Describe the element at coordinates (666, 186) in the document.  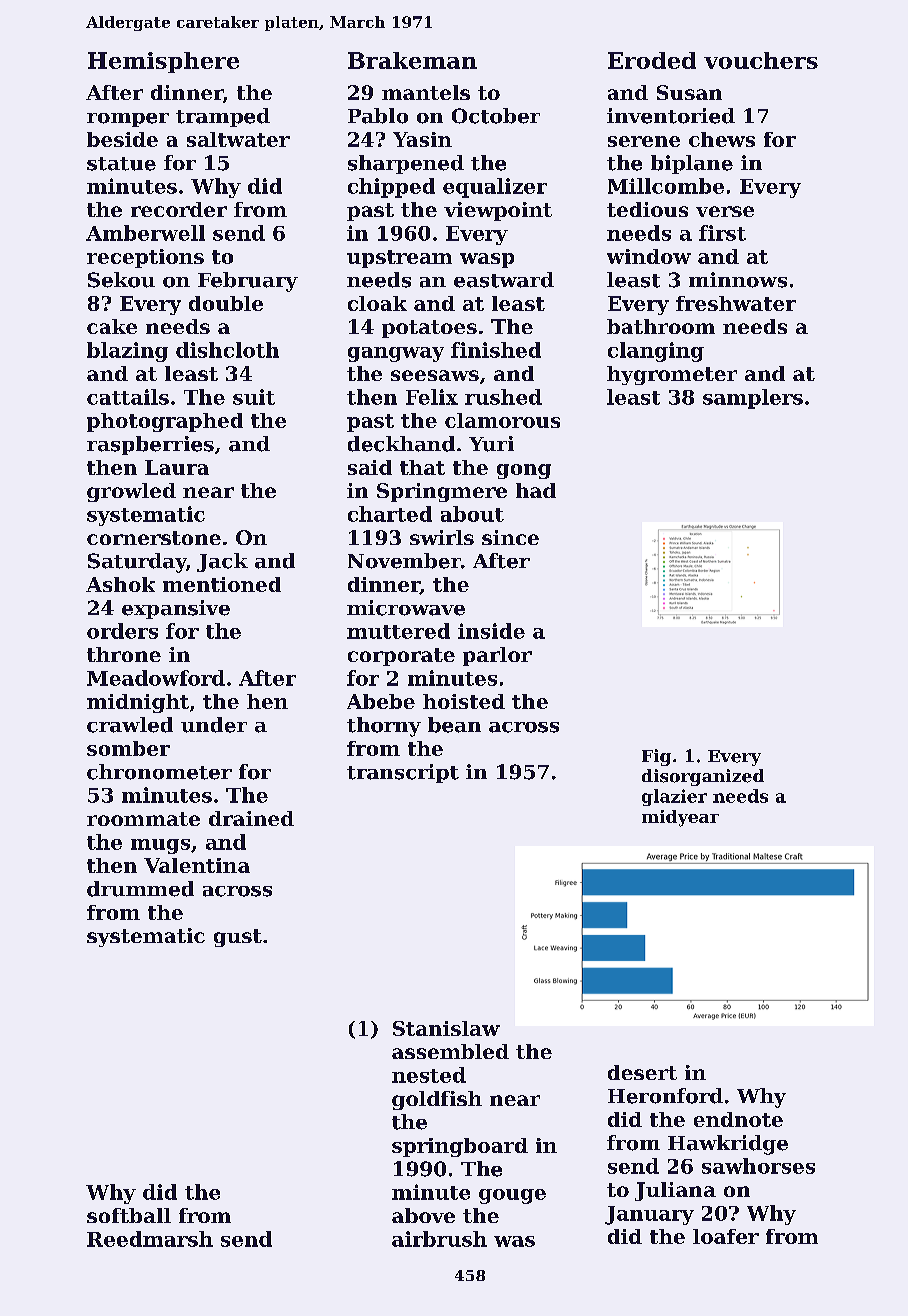
I see `Millcombe` at that location.
